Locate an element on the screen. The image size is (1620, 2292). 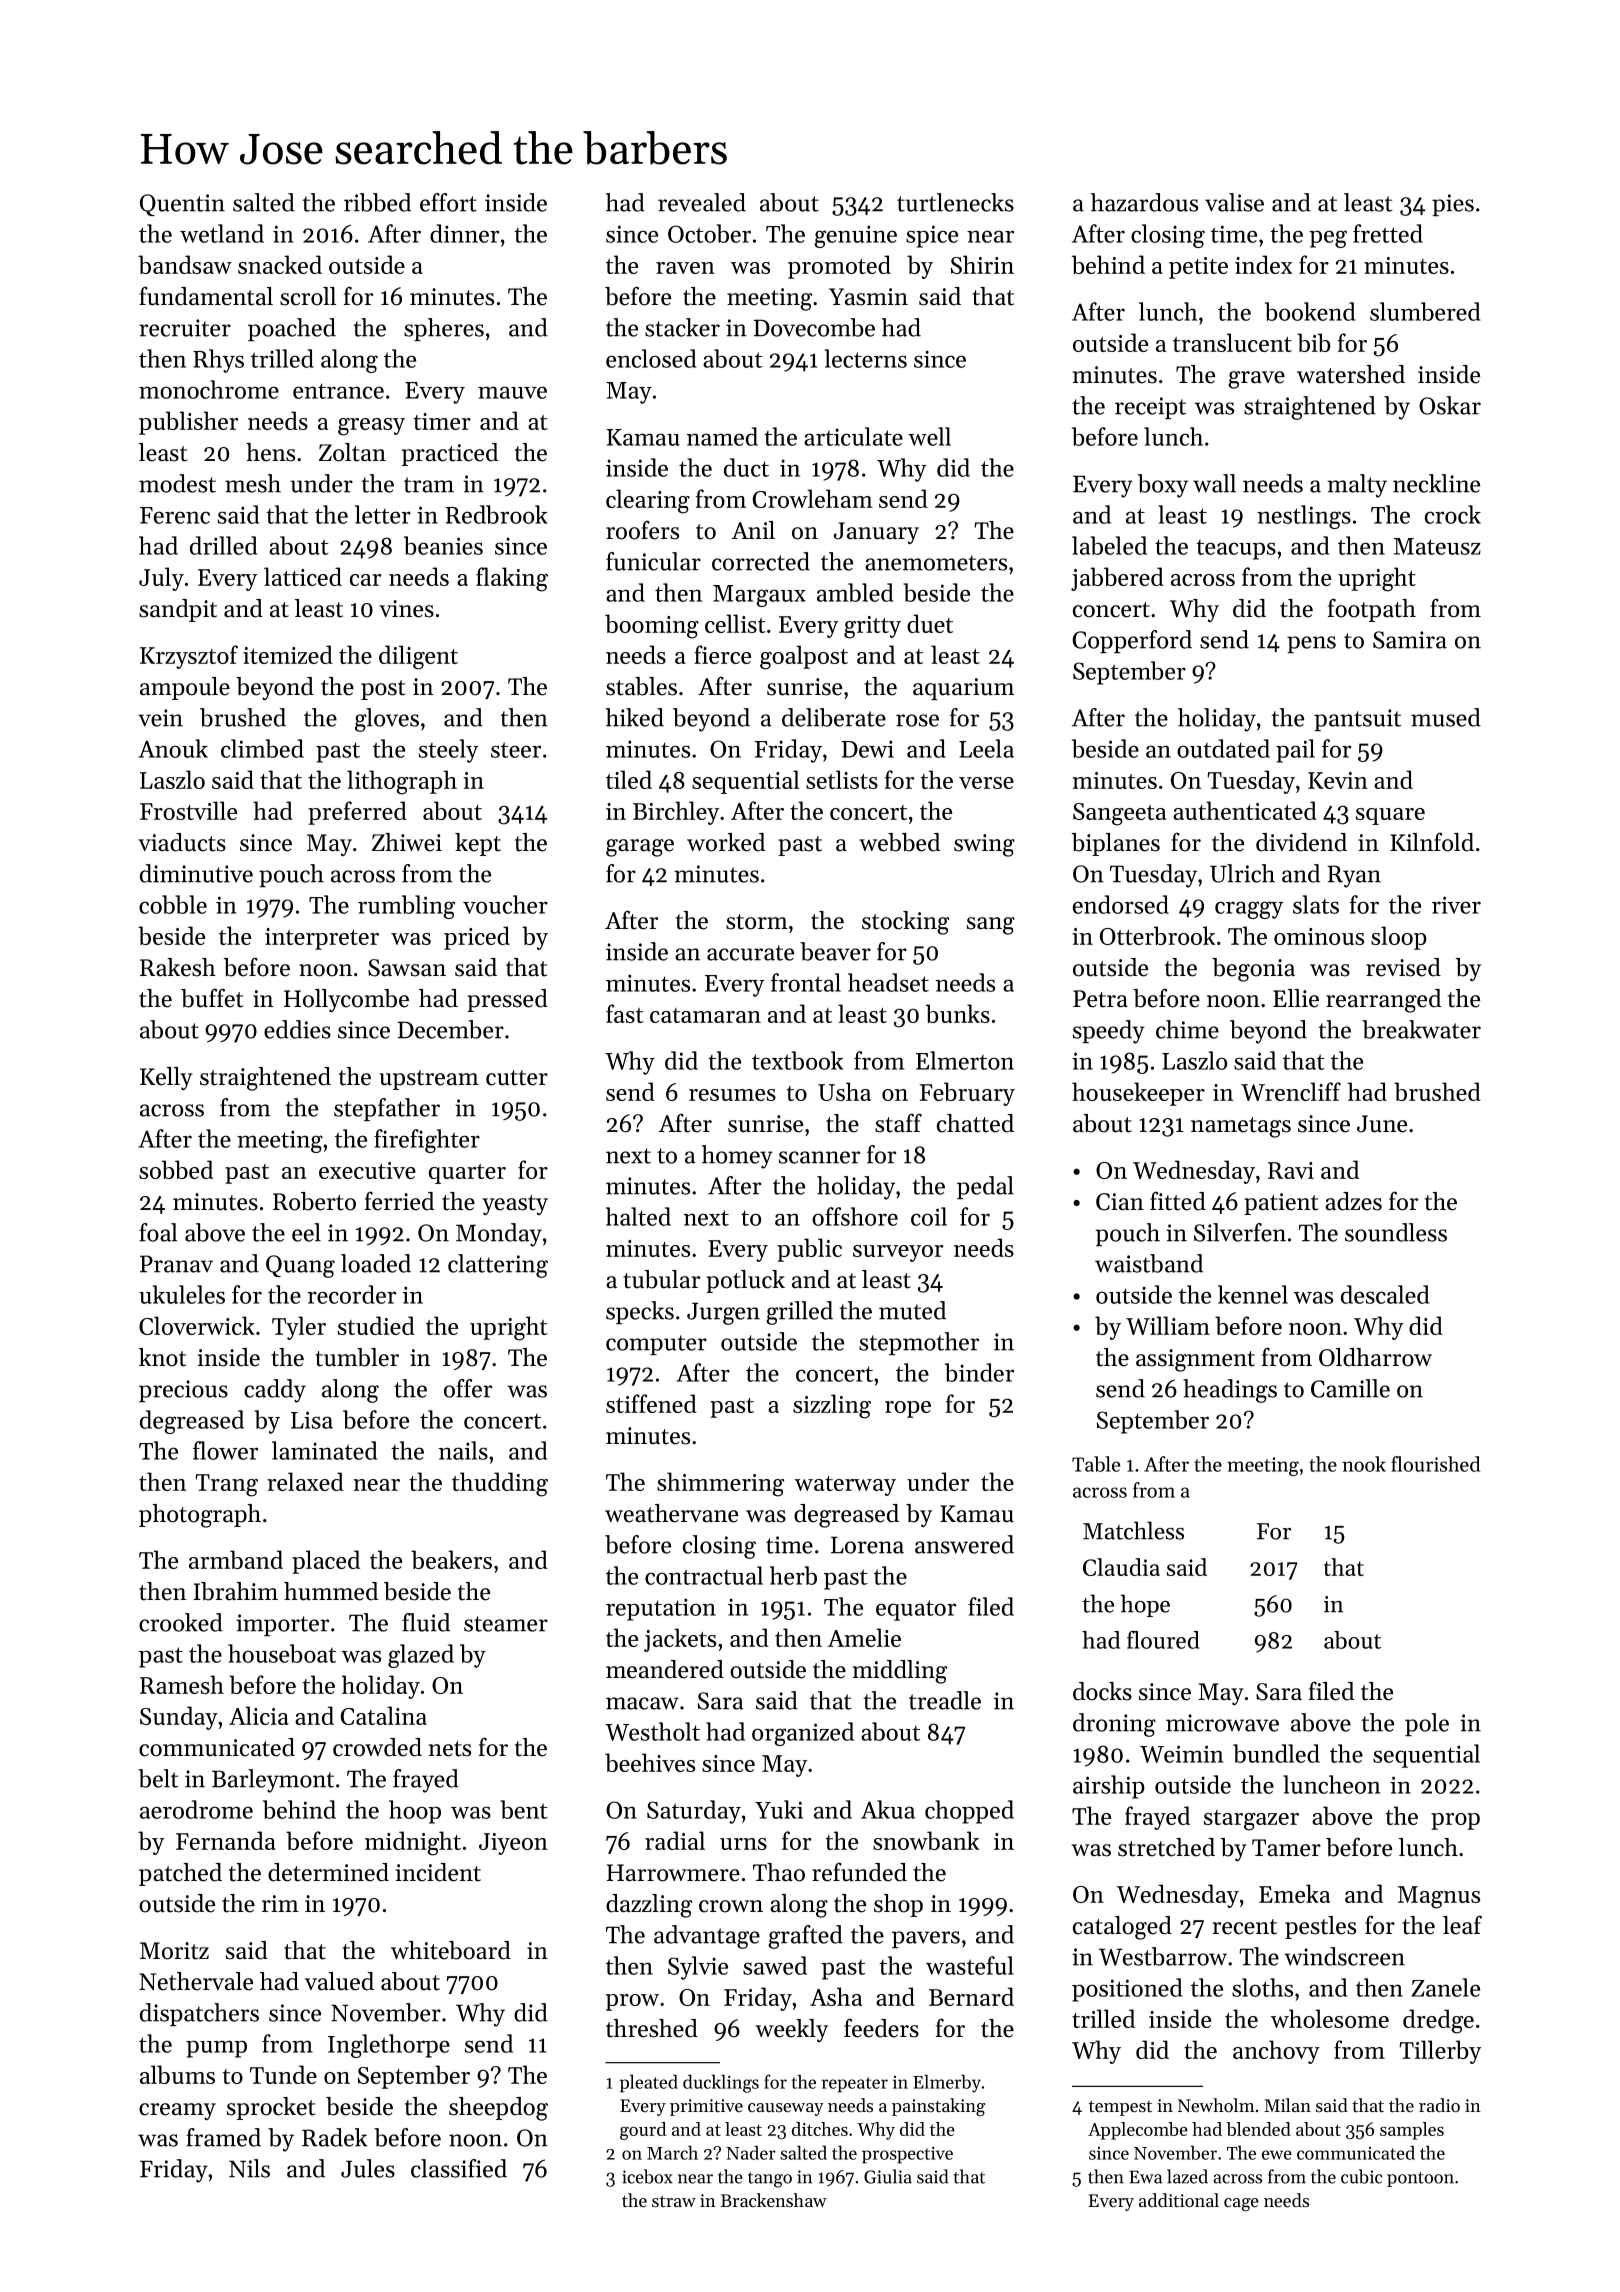
Rakesh is located at coordinates (178, 967).
